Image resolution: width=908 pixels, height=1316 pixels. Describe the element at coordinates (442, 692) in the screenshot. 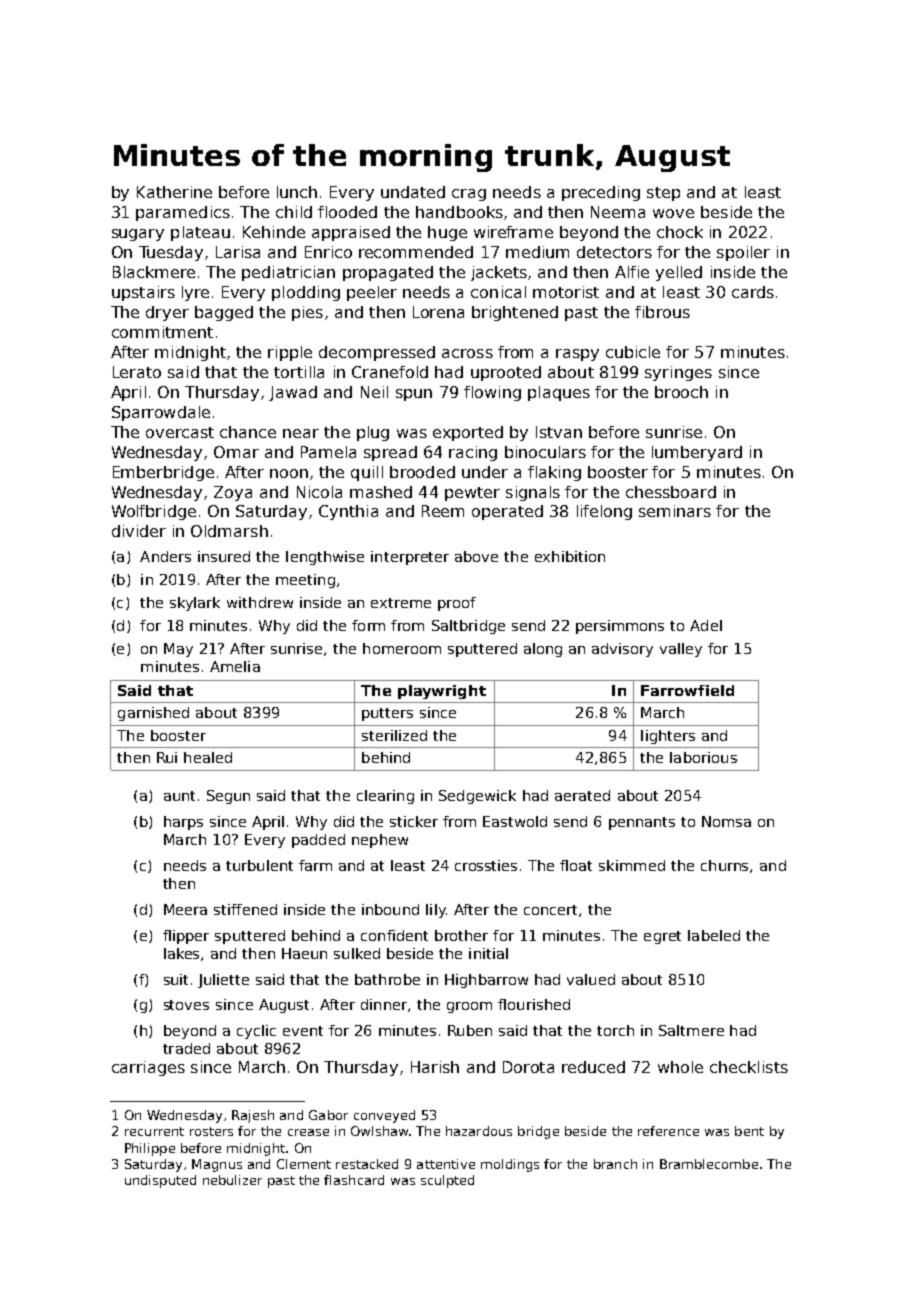

I see `playwright` at that location.
